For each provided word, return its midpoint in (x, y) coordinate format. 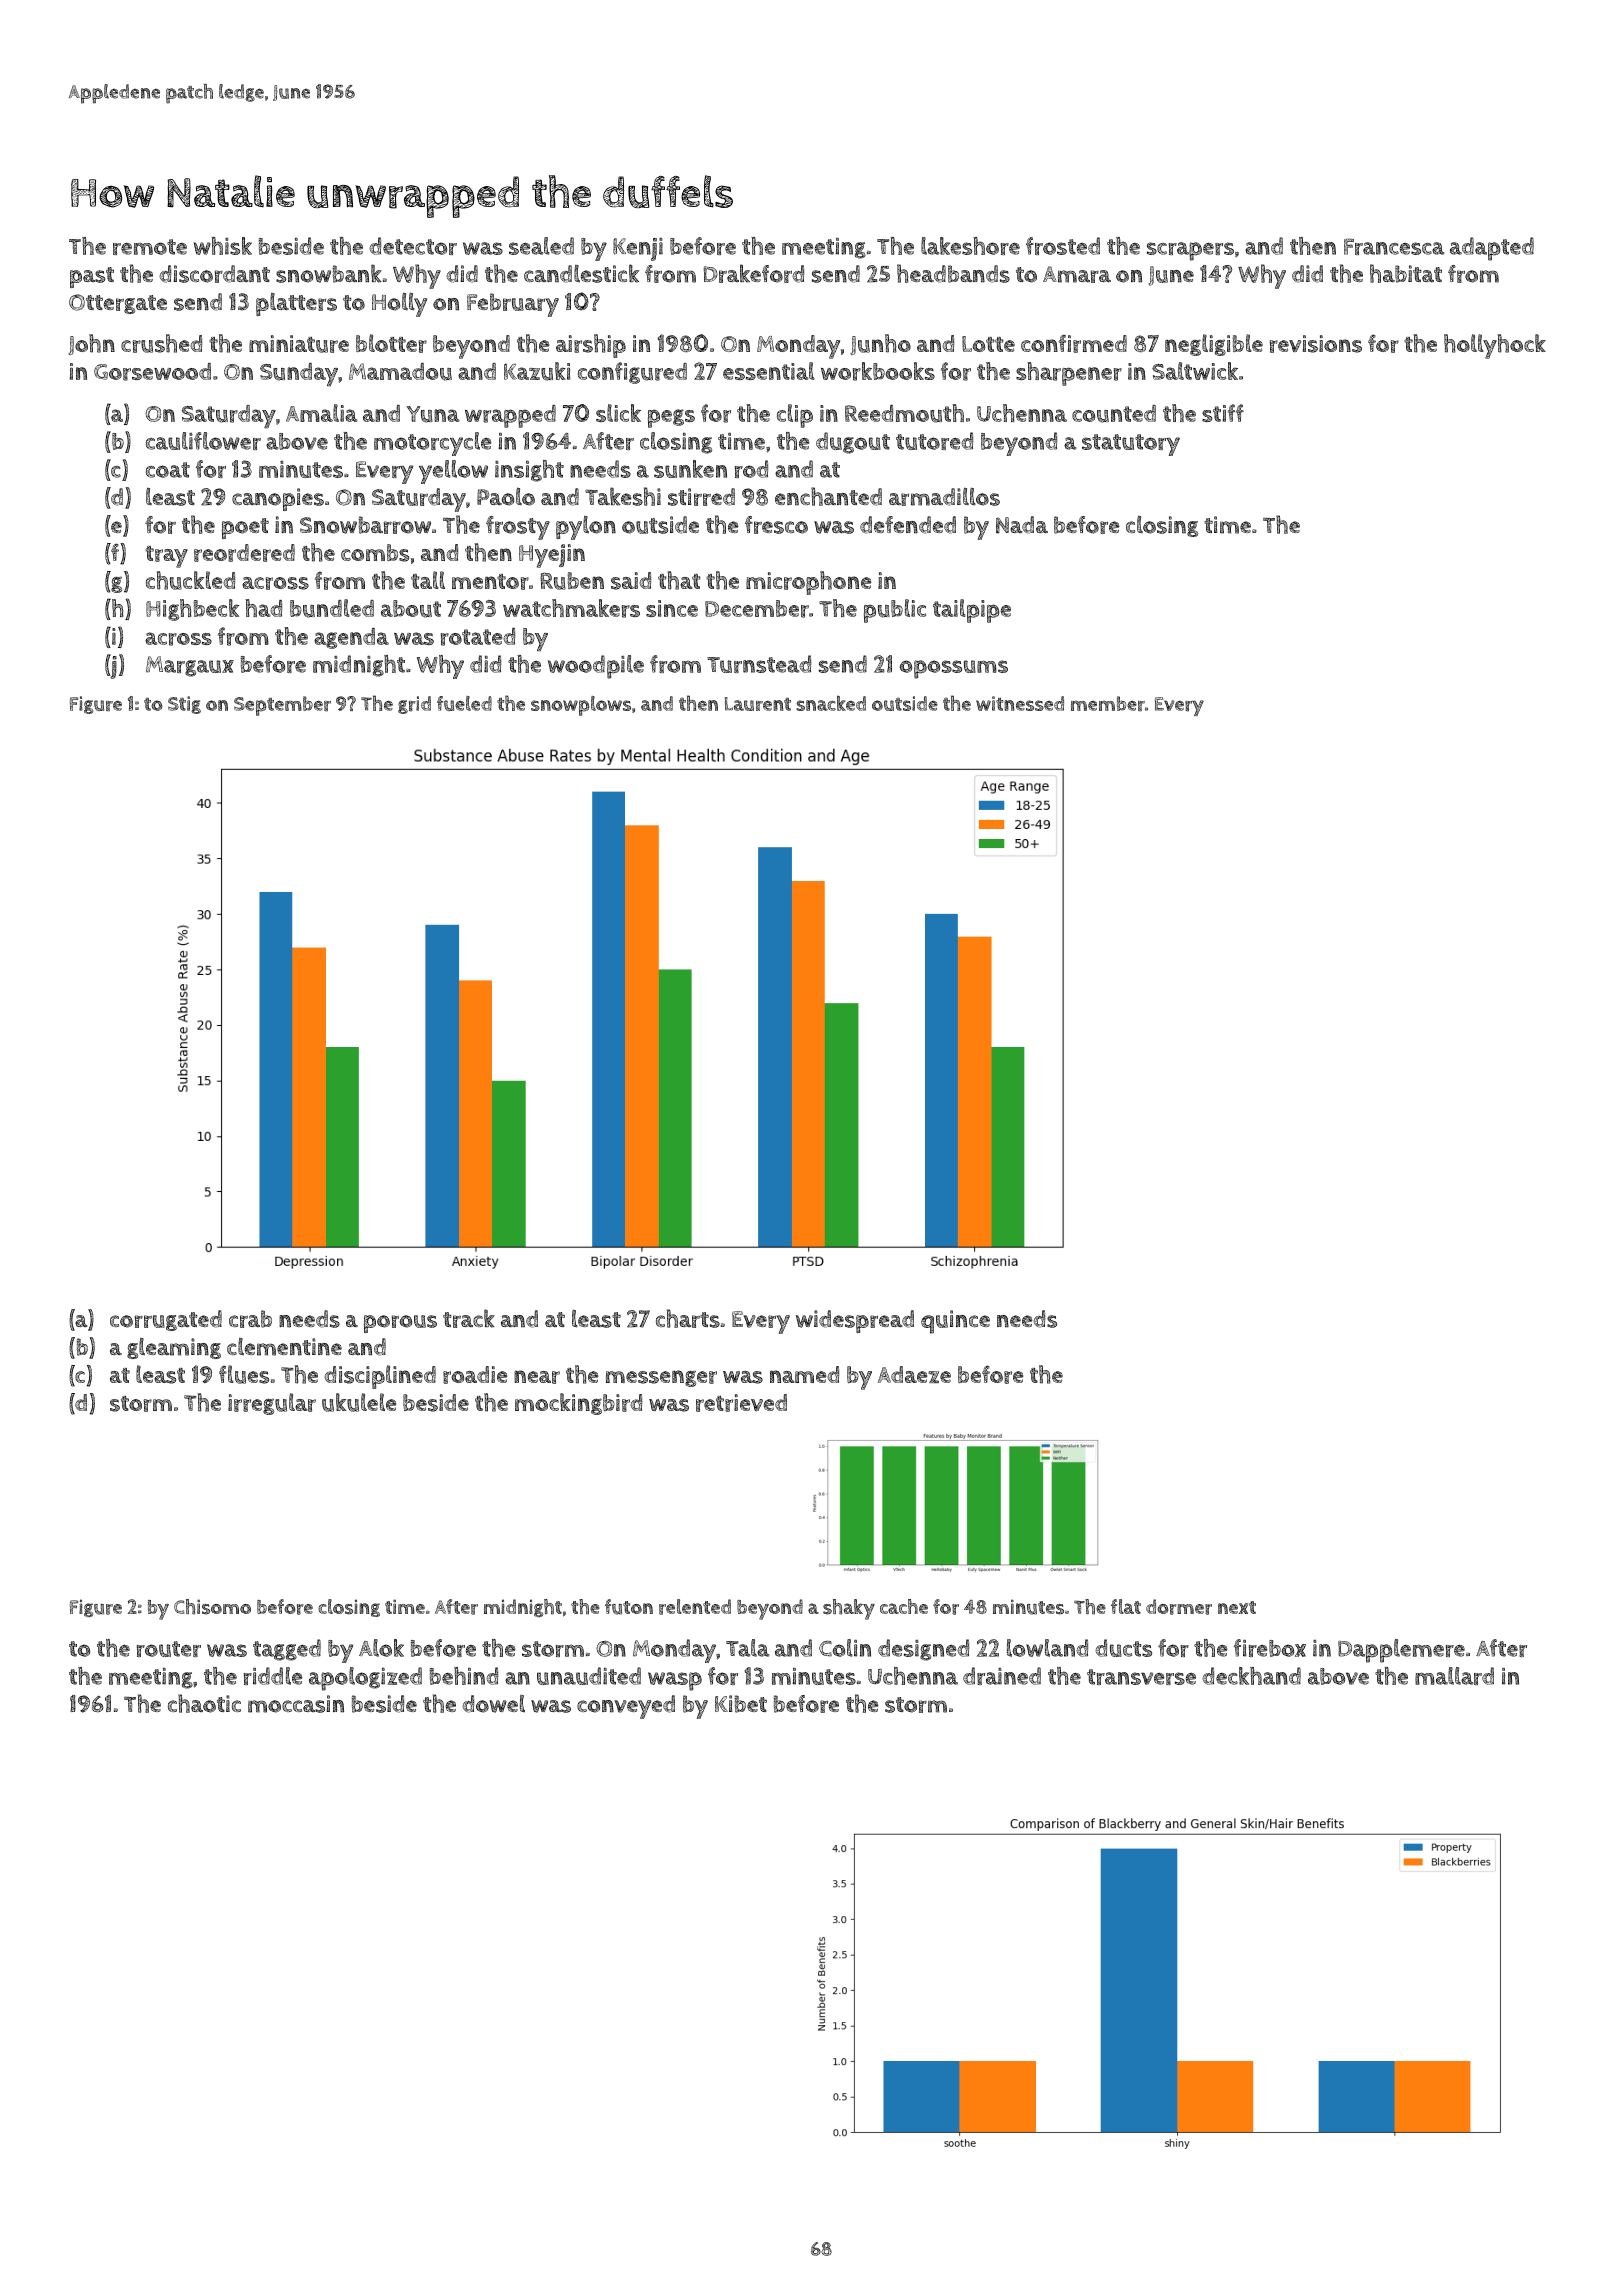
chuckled (190, 580)
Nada (1022, 525)
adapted (1492, 249)
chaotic (204, 1703)
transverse (1141, 1677)
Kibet (741, 1704)
